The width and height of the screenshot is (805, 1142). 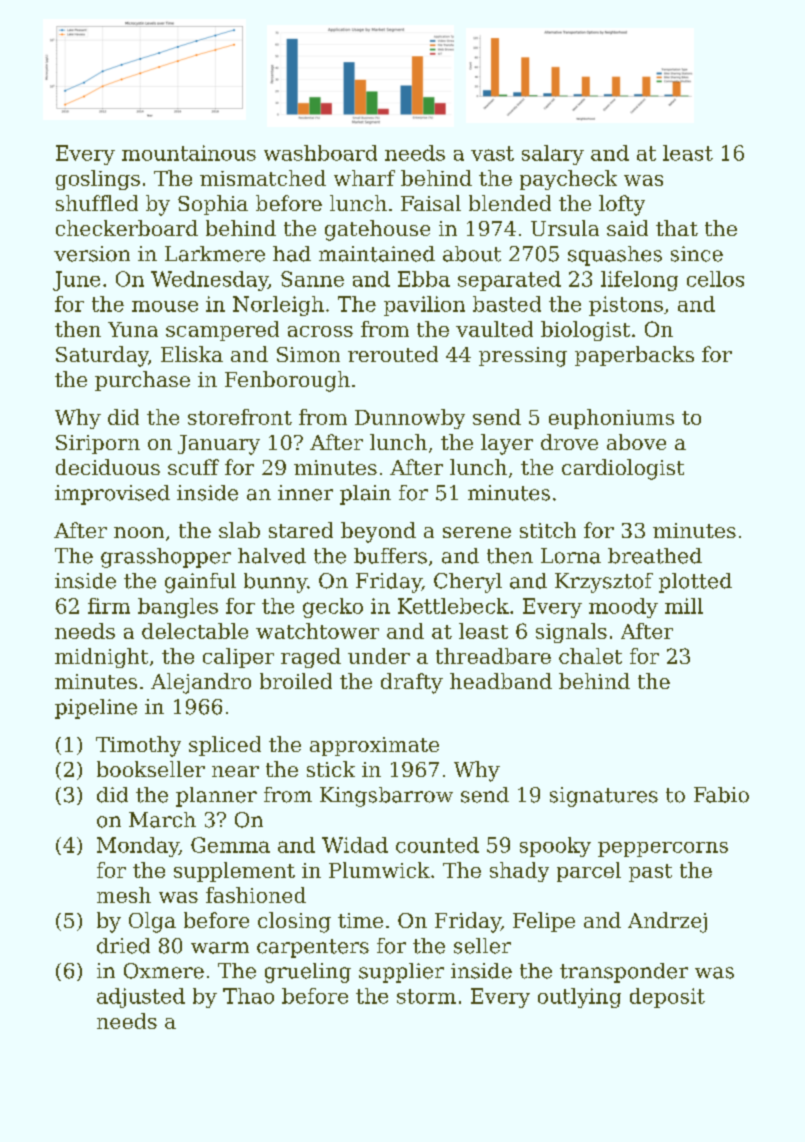 What do you see at coordinates (507, 444) in the screenshot?
I see `layer` at bounding box center [507, 444].
